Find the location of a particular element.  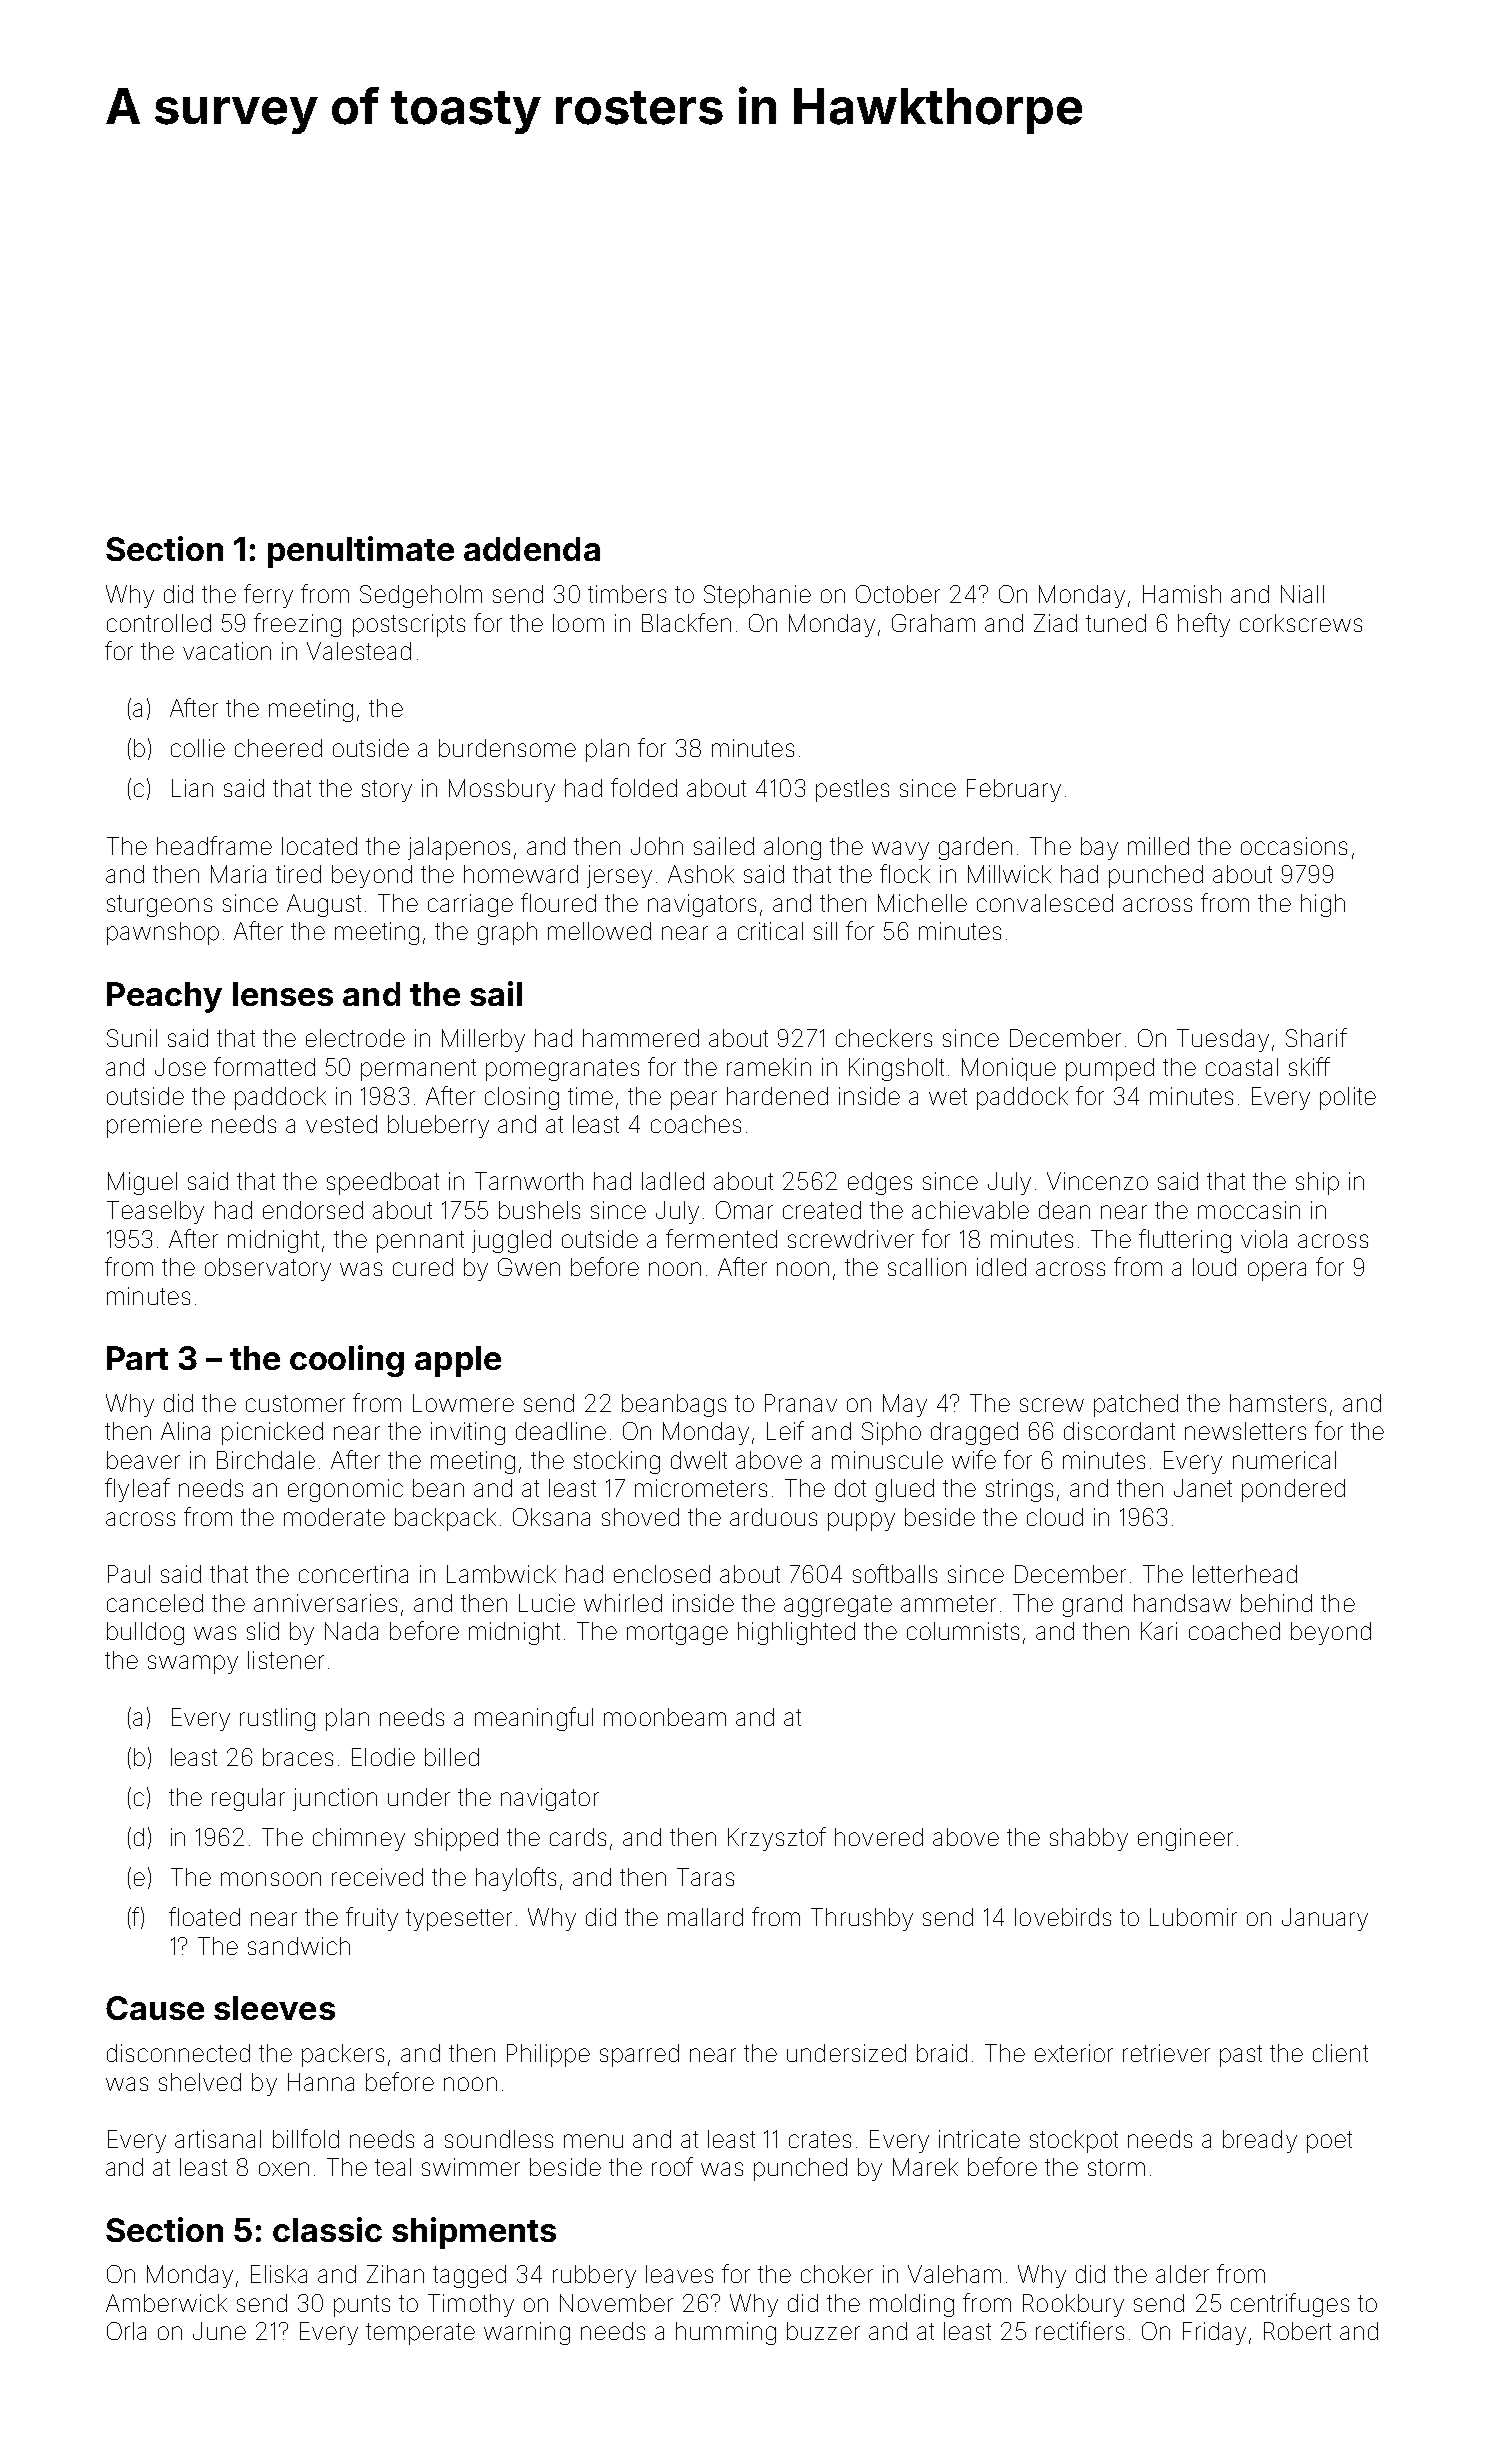

Orla is located at coordinates (126, 2331).
